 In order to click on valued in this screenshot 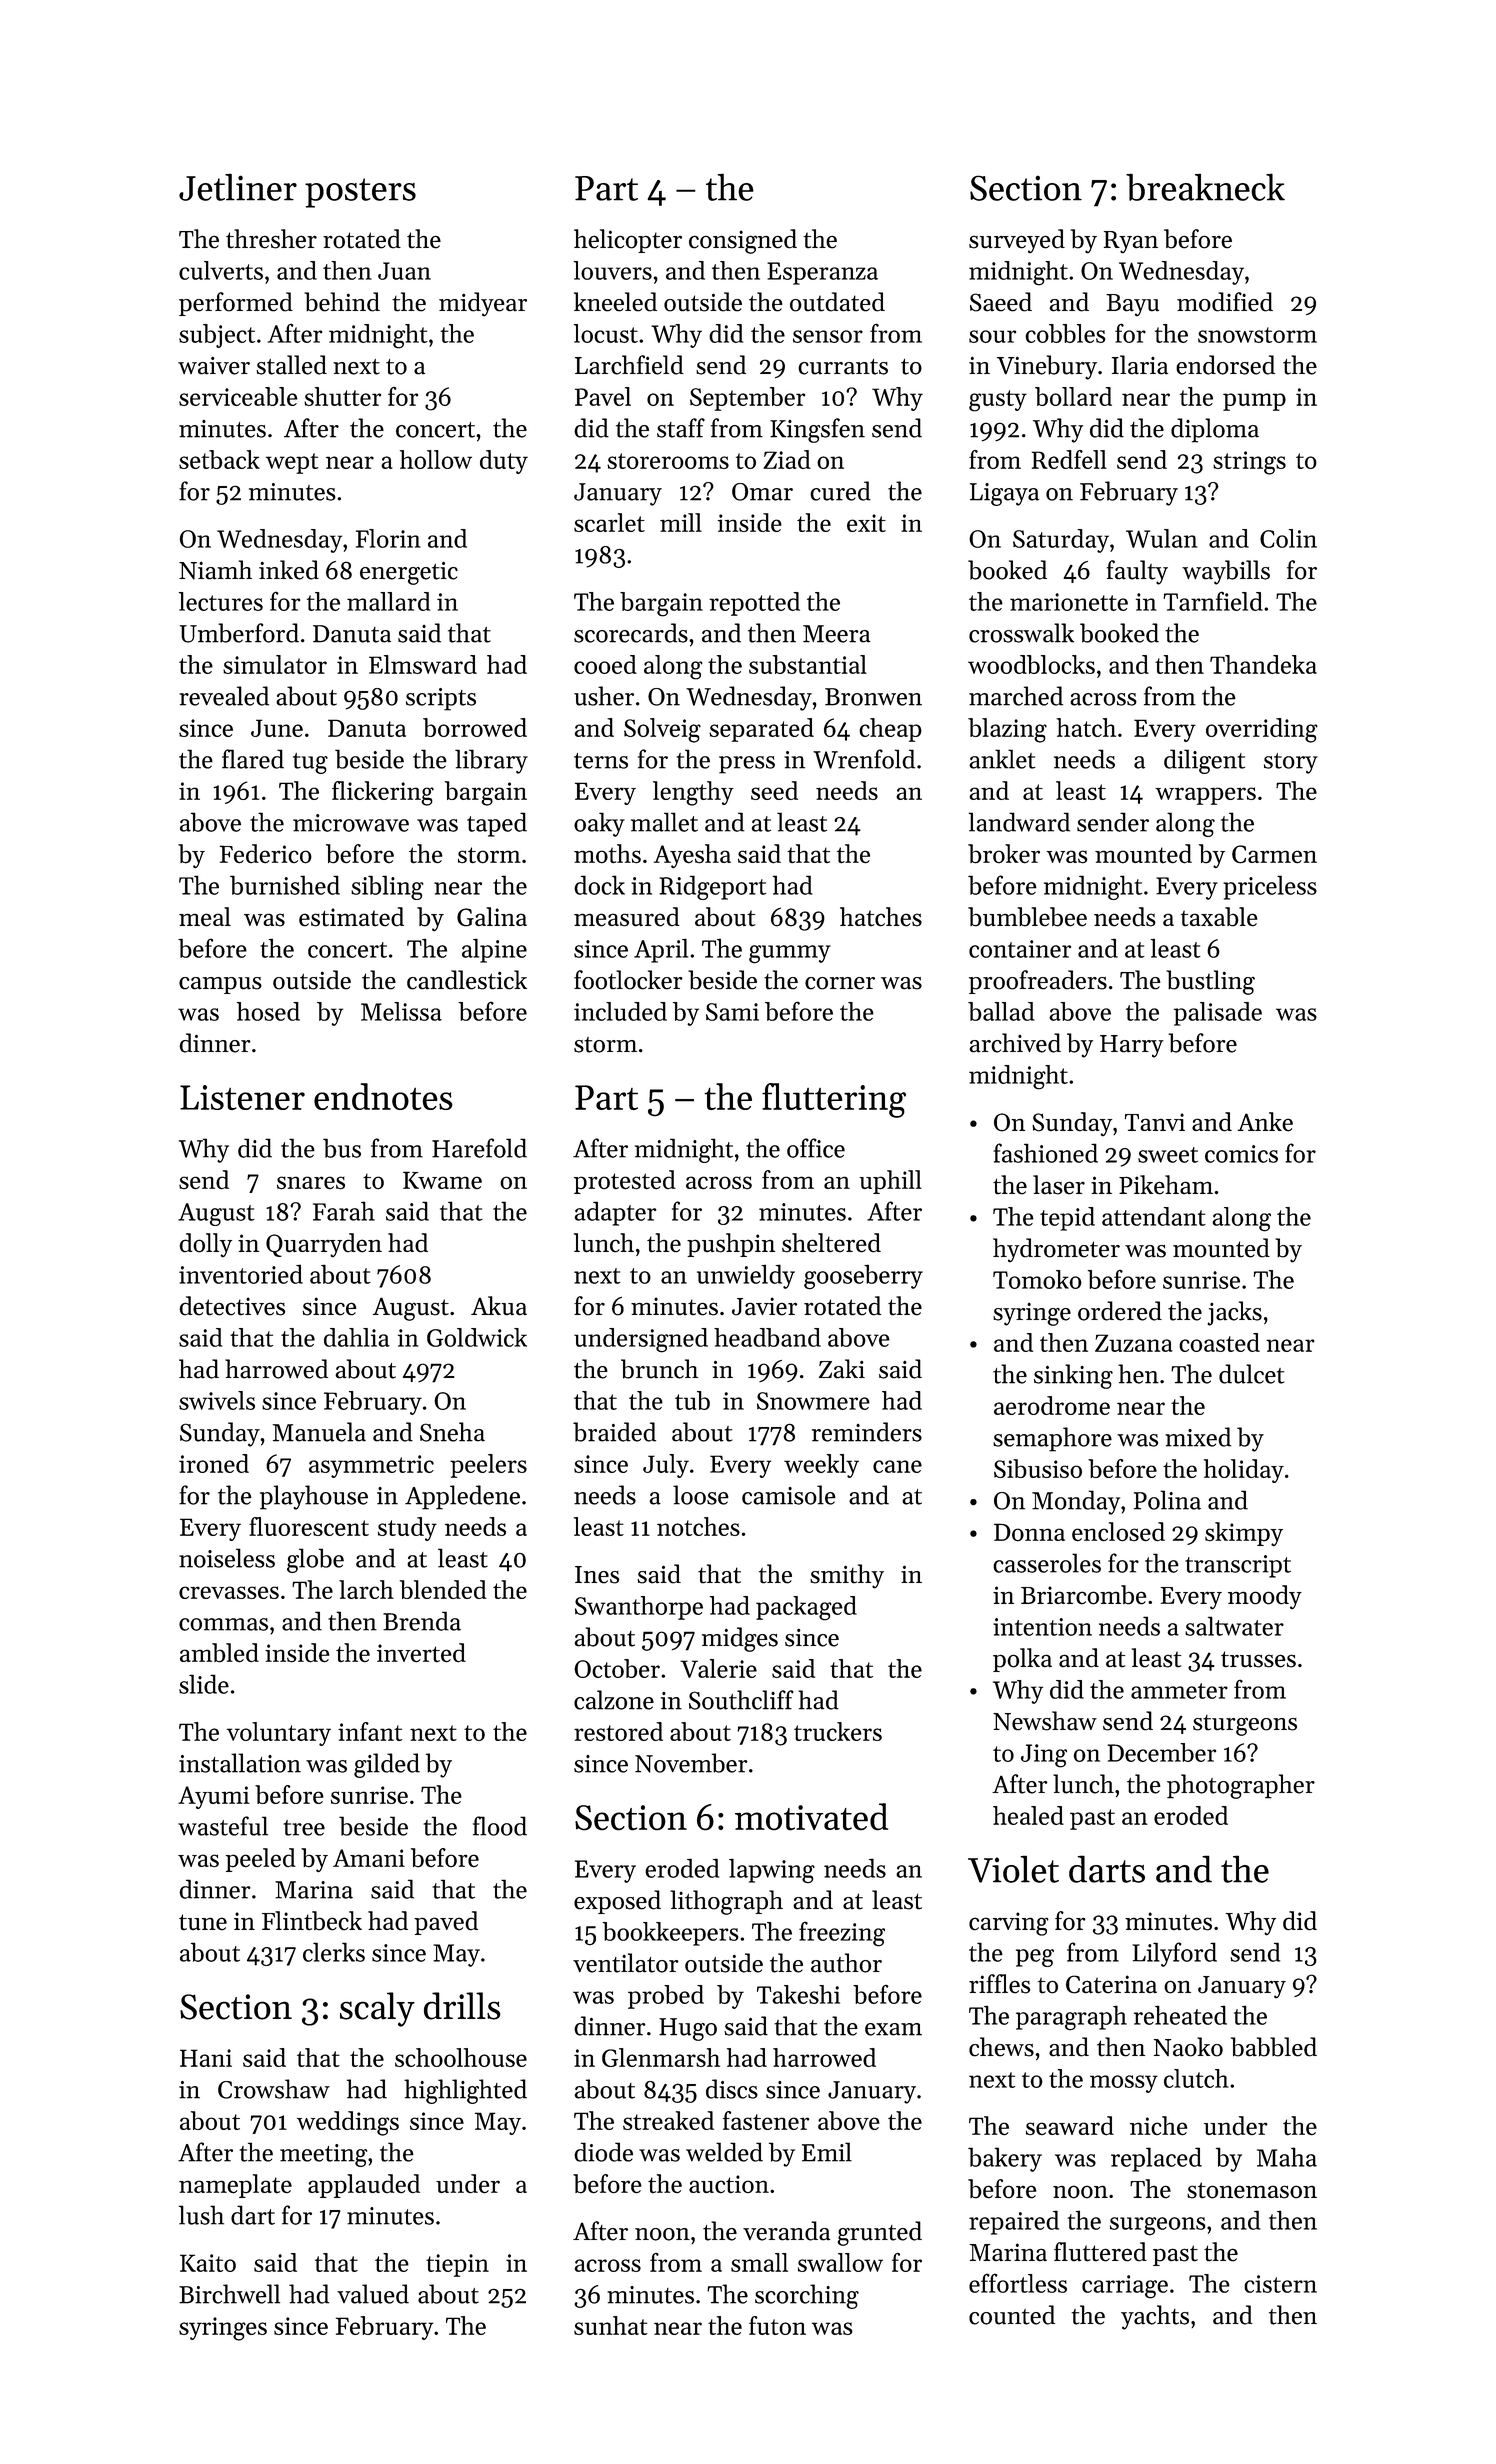, I will do `click(373, 2294)`.
